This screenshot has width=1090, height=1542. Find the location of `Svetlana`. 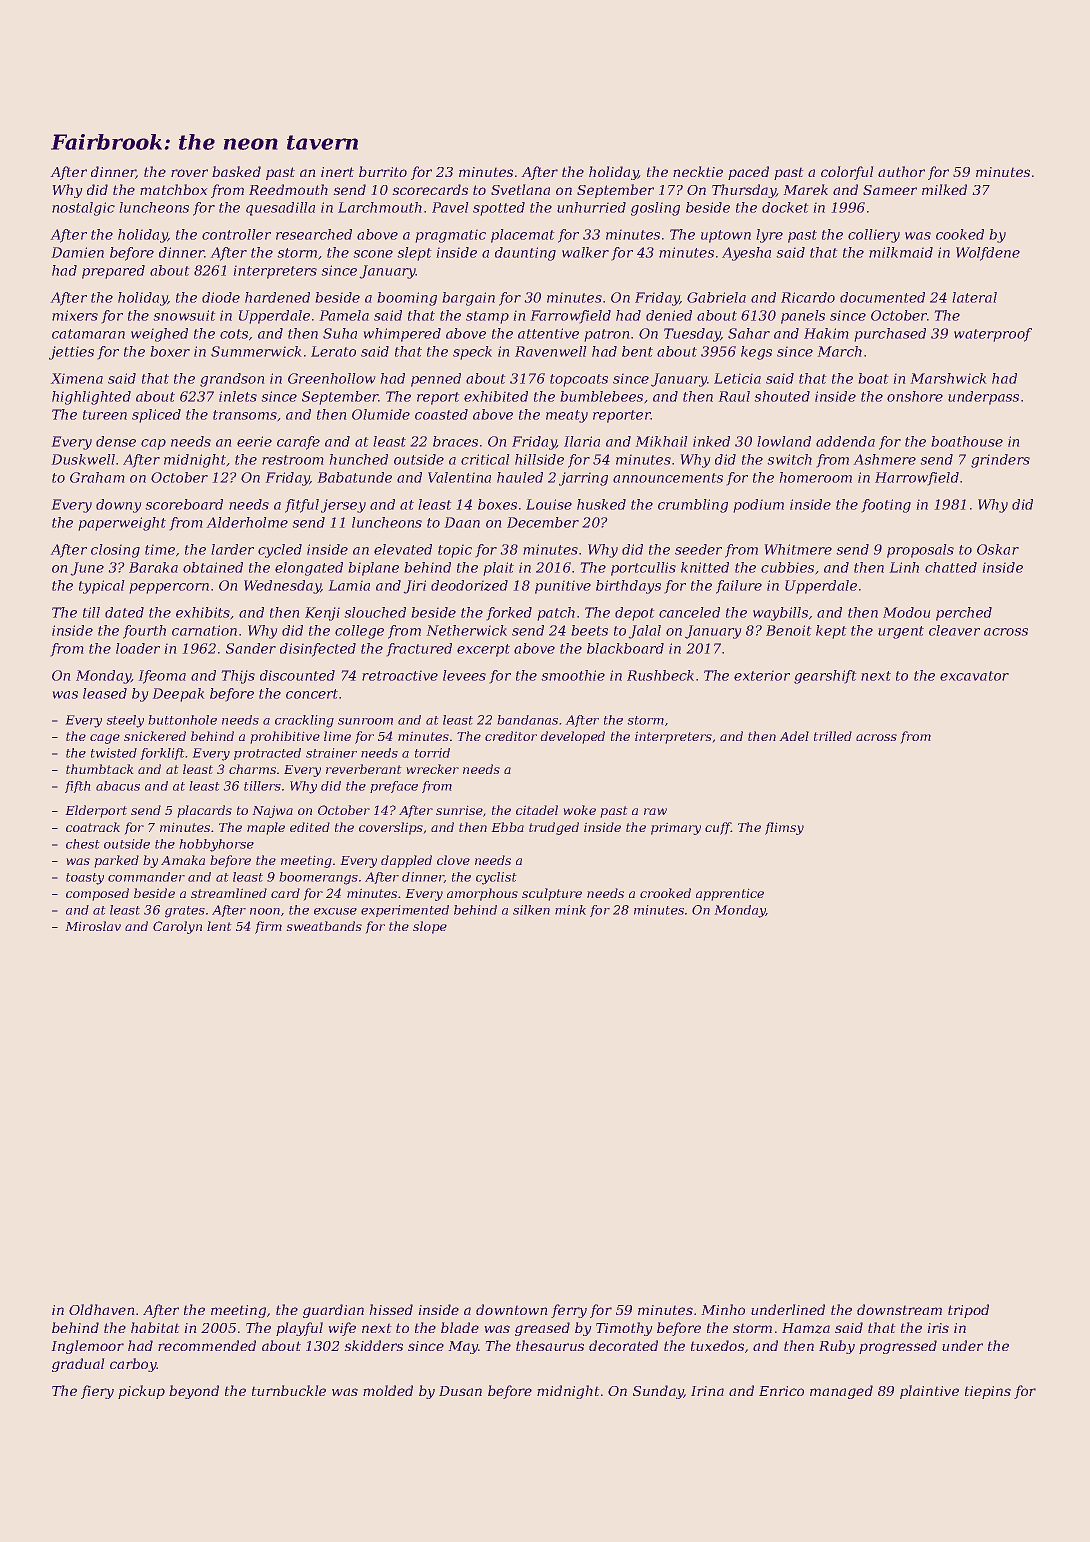

Svetlana is located at coordinates (520, 189).
